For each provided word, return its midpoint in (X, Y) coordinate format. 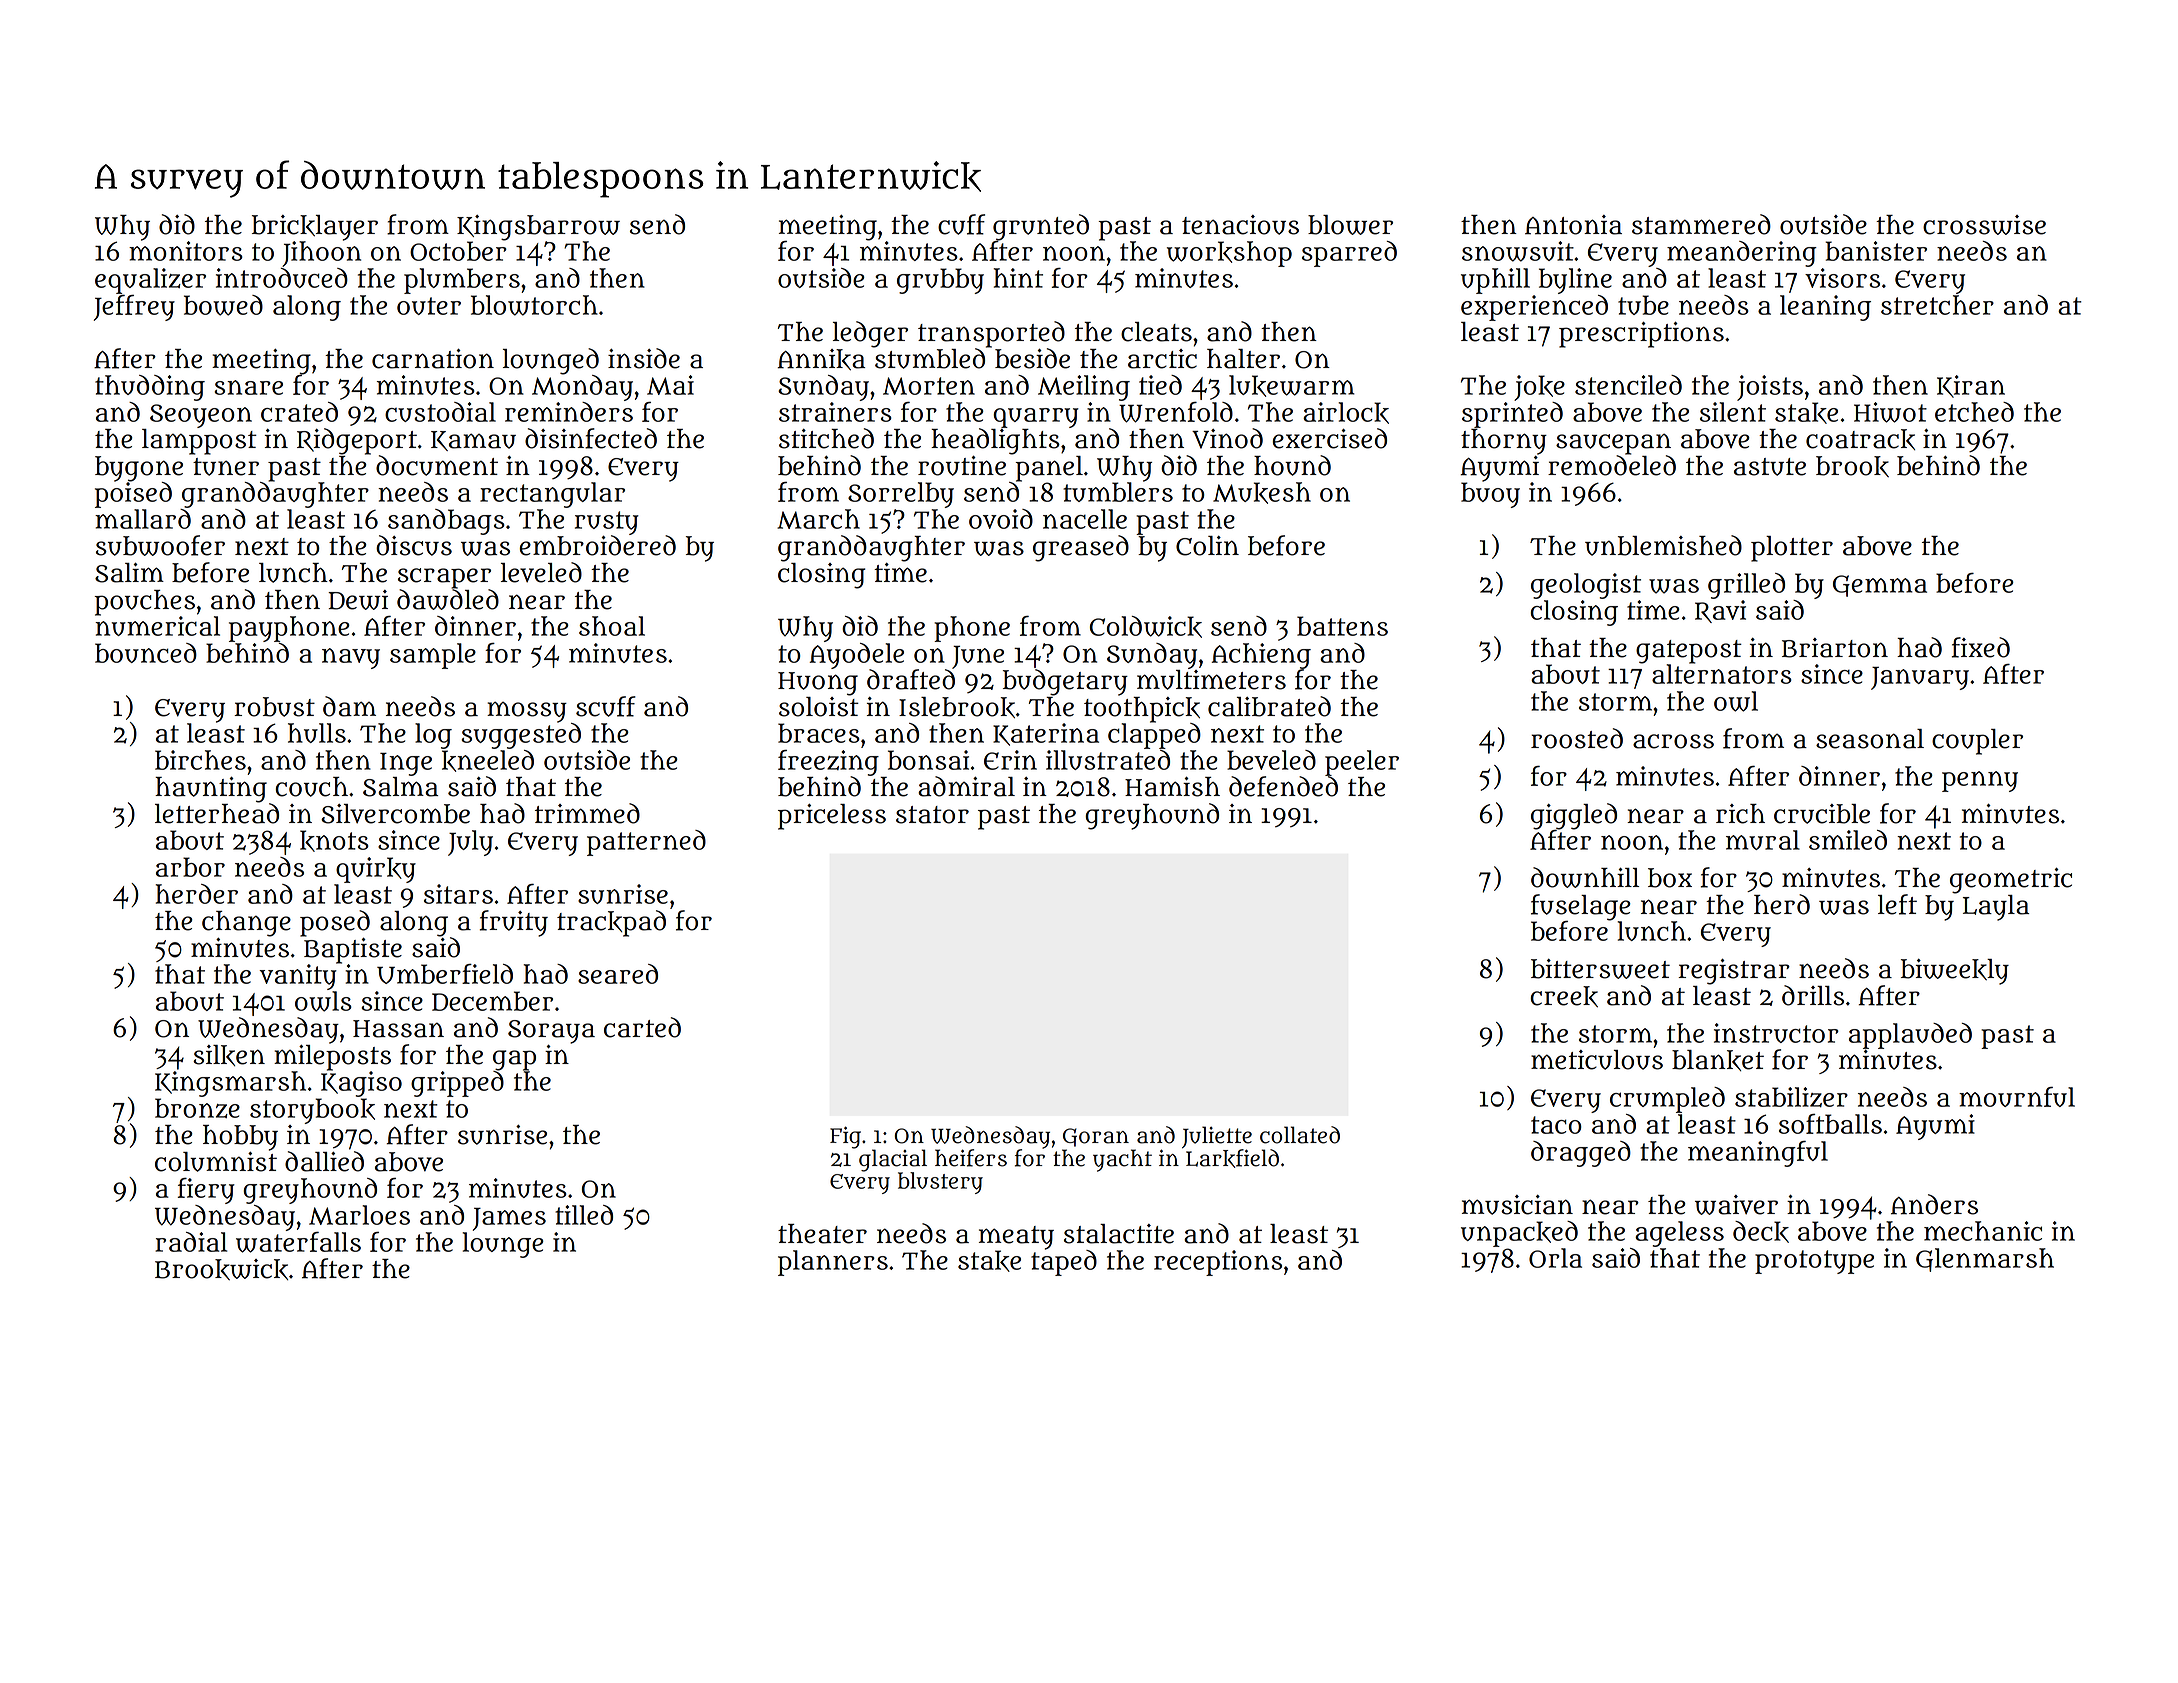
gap (514, 1060)
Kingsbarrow (538, 228)
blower (1350, 225)
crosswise (1984, 225)
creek (1564, 996)
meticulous (1597, 1060)
